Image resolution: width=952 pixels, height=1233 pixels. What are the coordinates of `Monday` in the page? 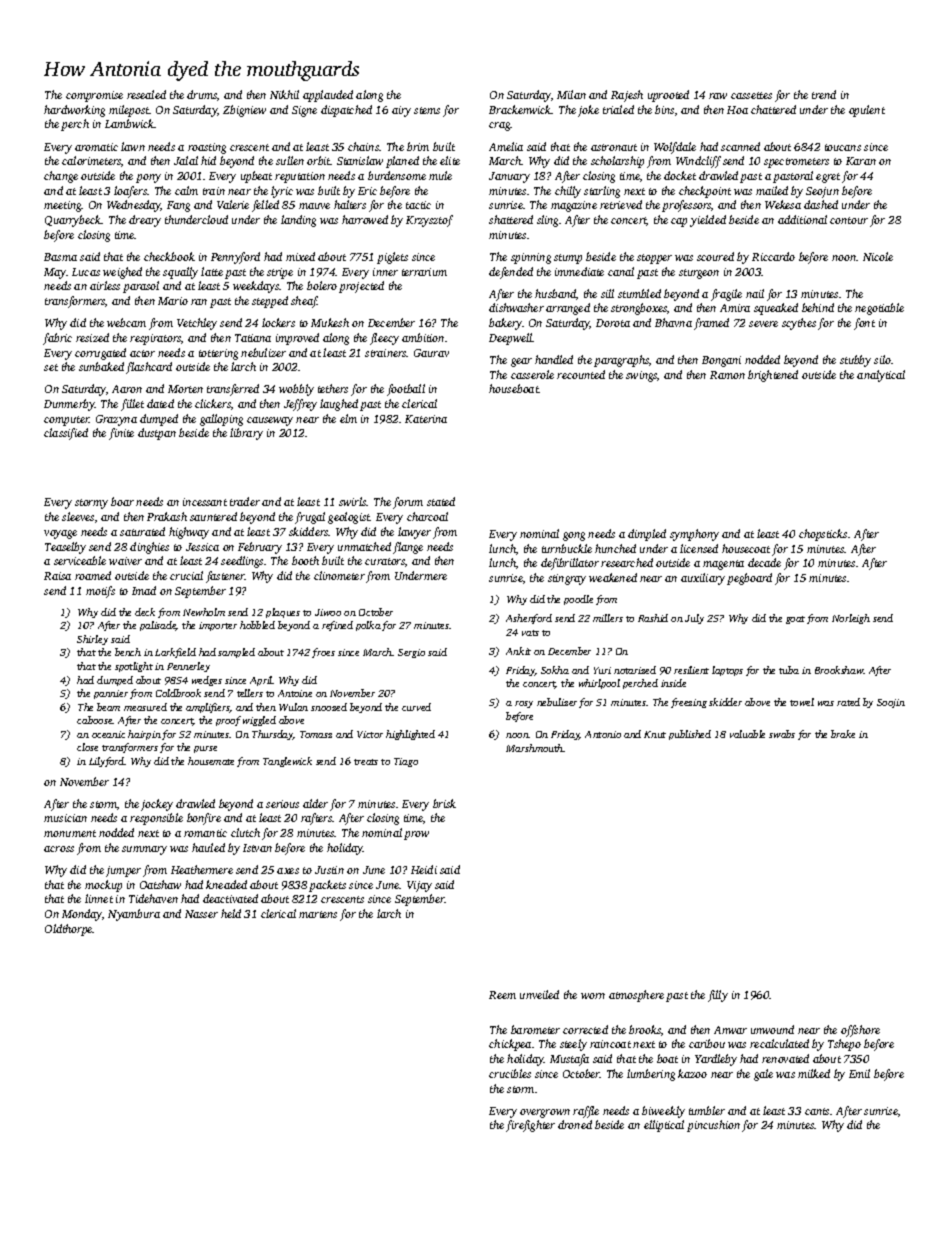 It's located at (82, 915).
